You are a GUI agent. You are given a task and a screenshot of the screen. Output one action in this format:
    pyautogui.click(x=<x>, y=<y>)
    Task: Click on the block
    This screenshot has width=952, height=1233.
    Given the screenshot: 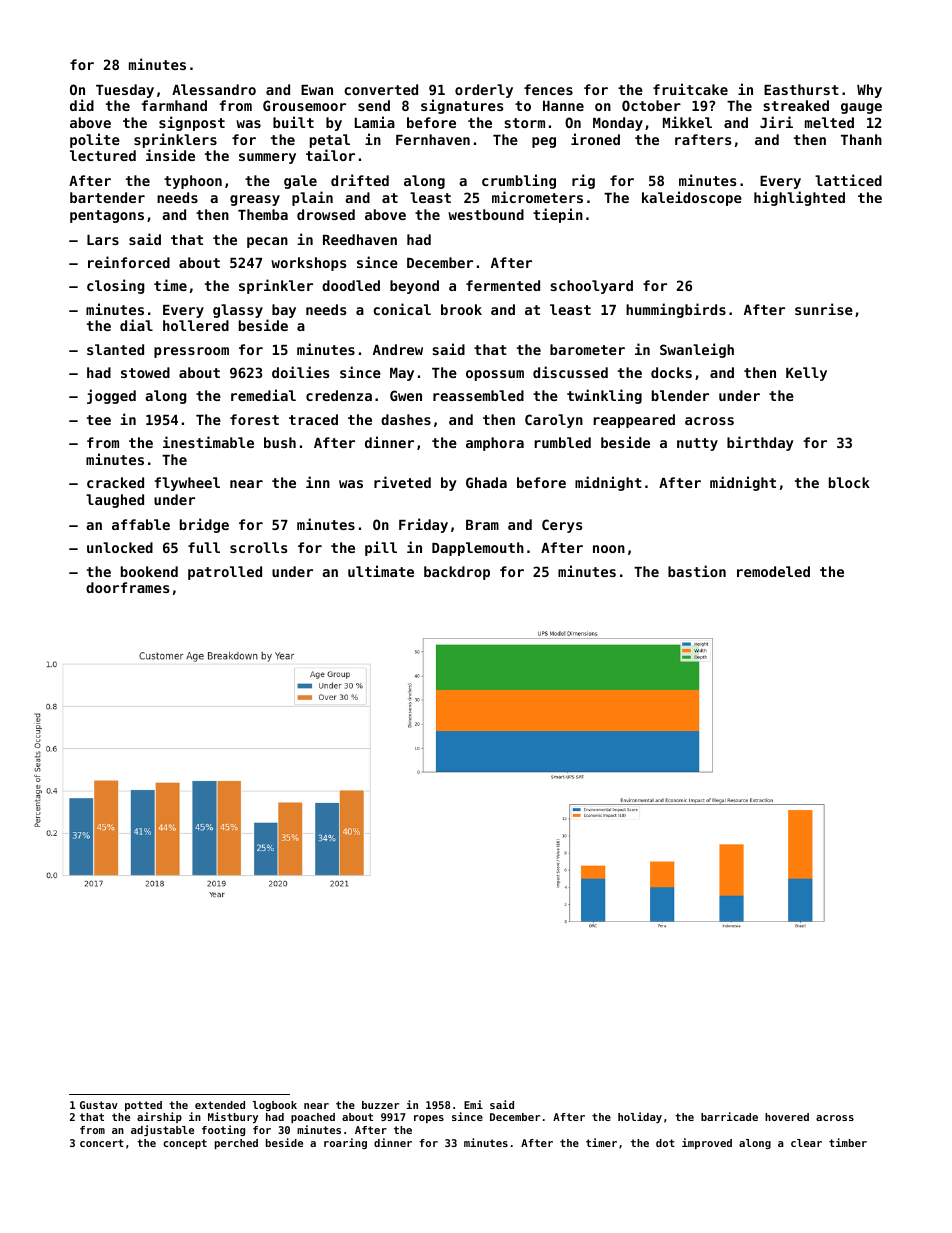 What is the action you would take?
    pyautogui.click(x=849, y=482)
